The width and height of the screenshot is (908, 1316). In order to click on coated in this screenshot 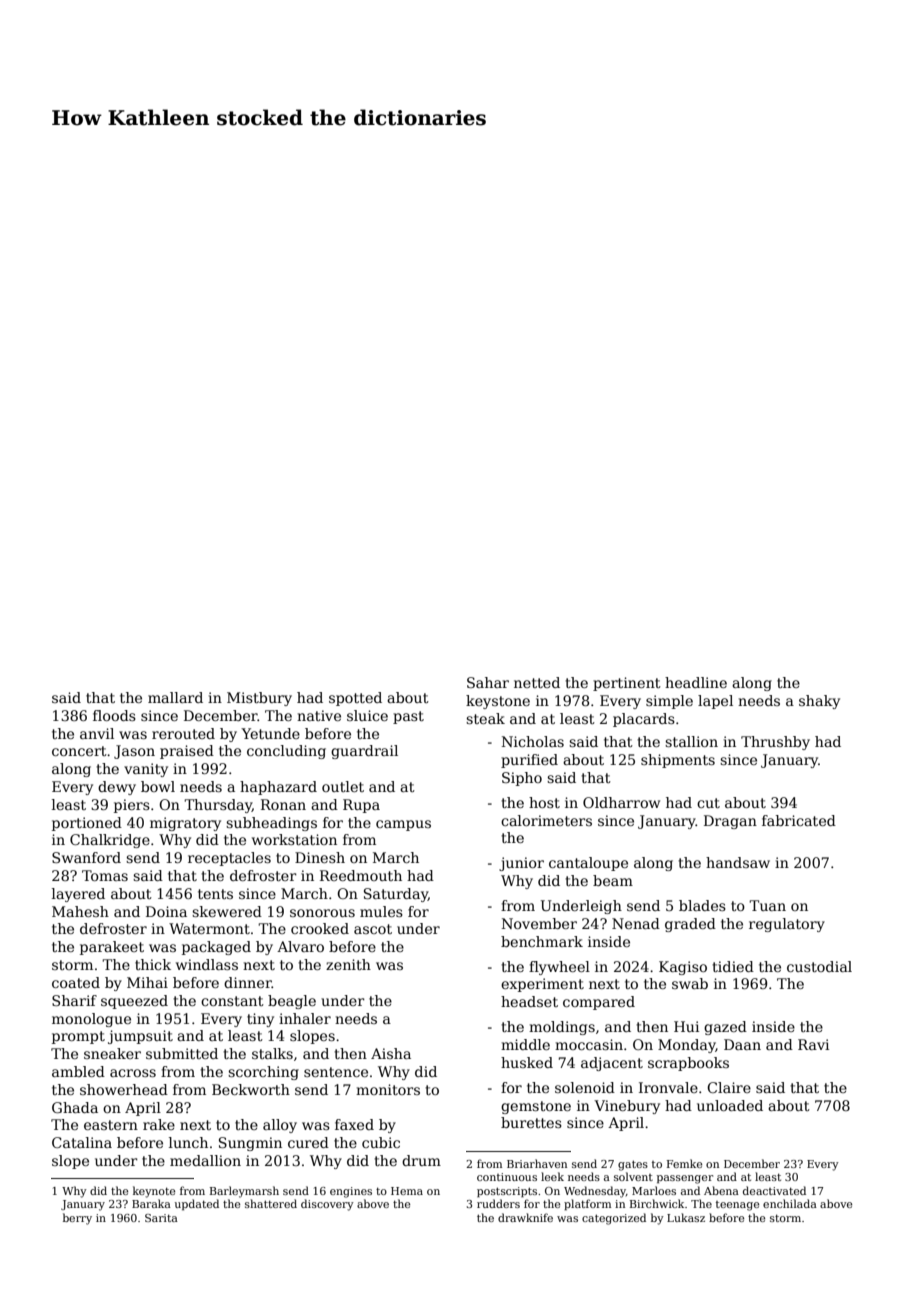, I will do `click(76, 982)`.
